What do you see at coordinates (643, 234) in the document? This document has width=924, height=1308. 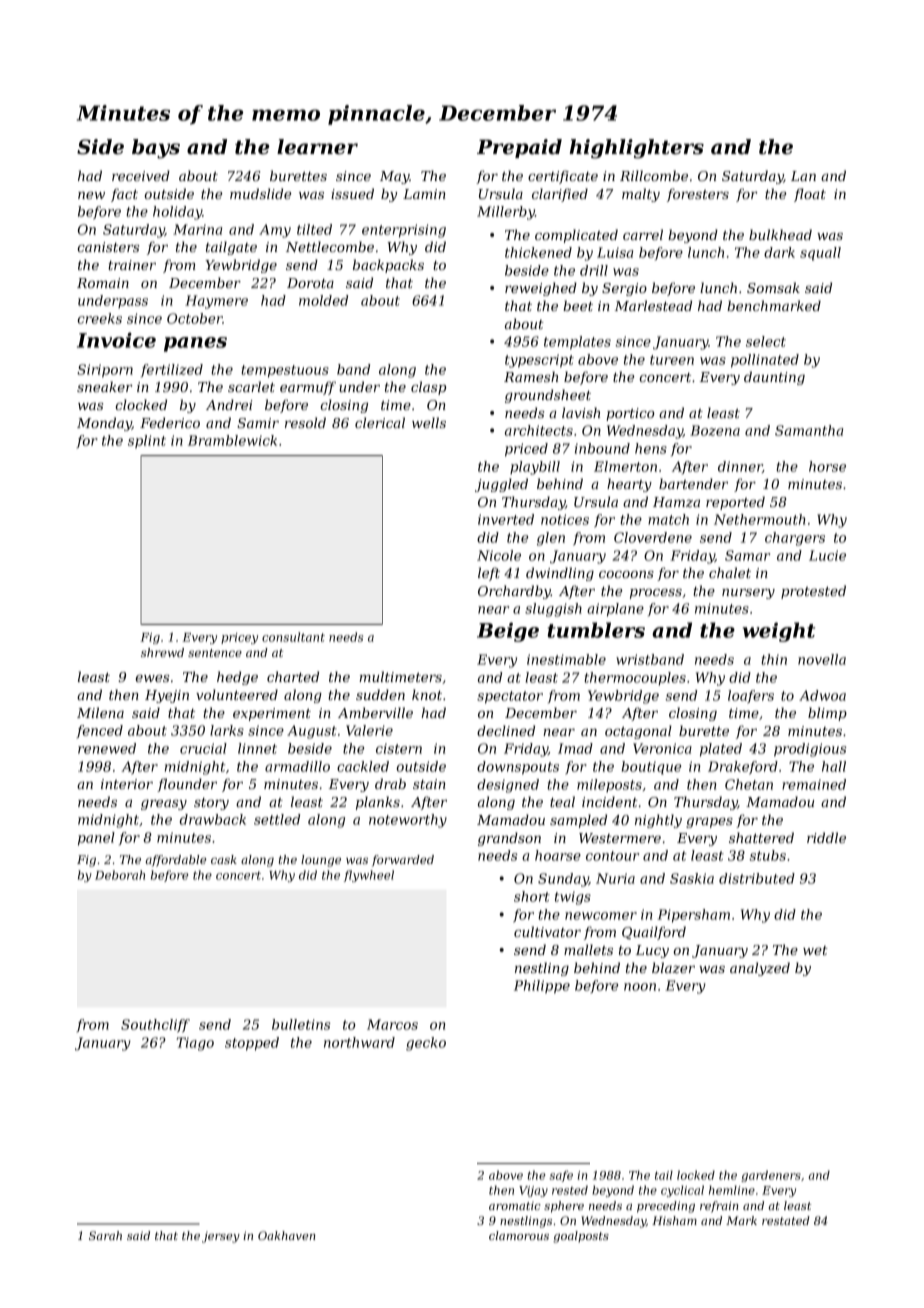 I see `carrel` at bounding box center [643, 234].
